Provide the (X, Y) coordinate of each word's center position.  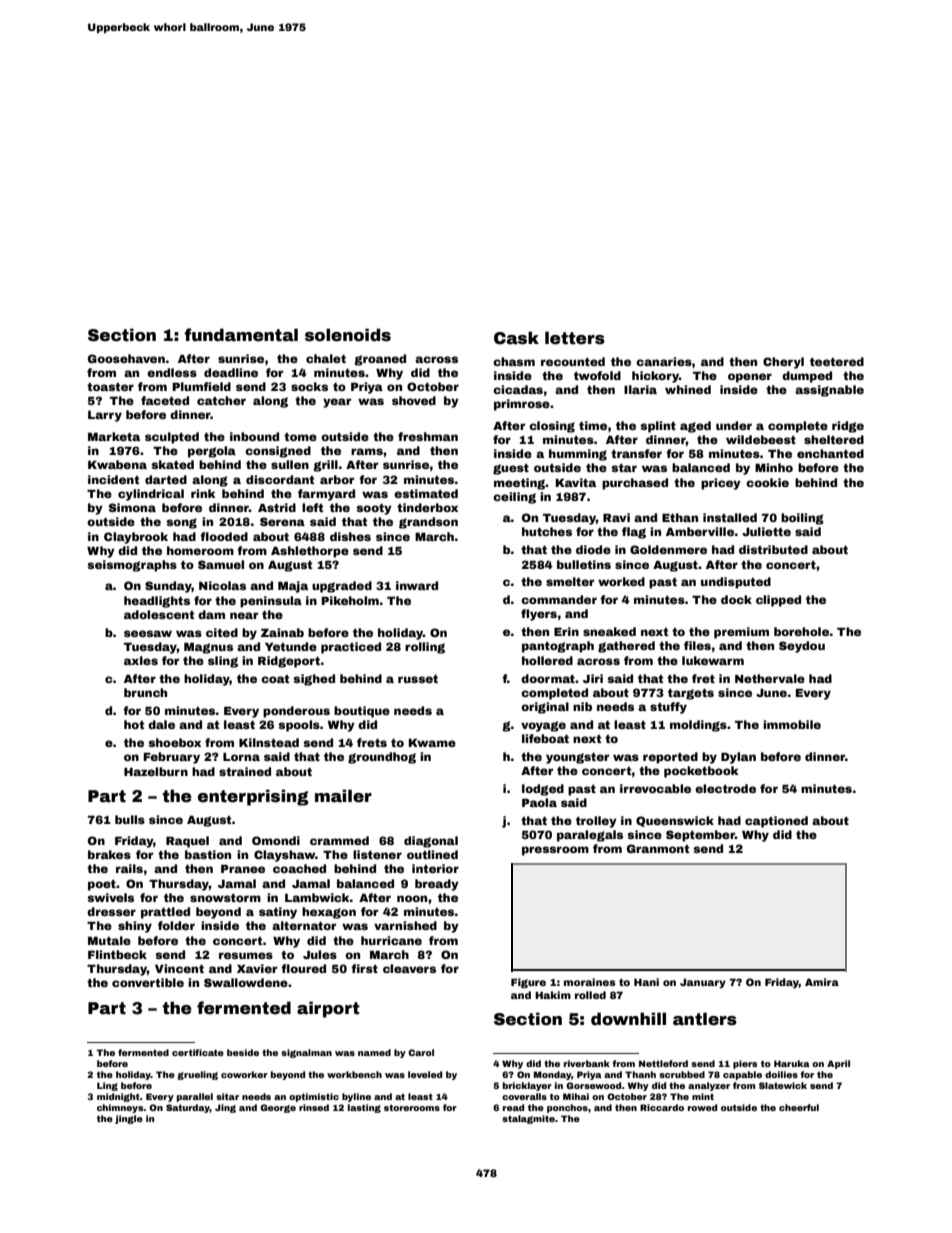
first (364, 968)
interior (435, 868)
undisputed (736, 583)
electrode (725, 788)
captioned (776, 822)
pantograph (558, 647)
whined (688, 389)
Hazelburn (156, 771)
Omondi (276, 840)
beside (243, 1052)
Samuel (221, 564)
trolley (596, 822)
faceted (165, 400)
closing (552, 427)
